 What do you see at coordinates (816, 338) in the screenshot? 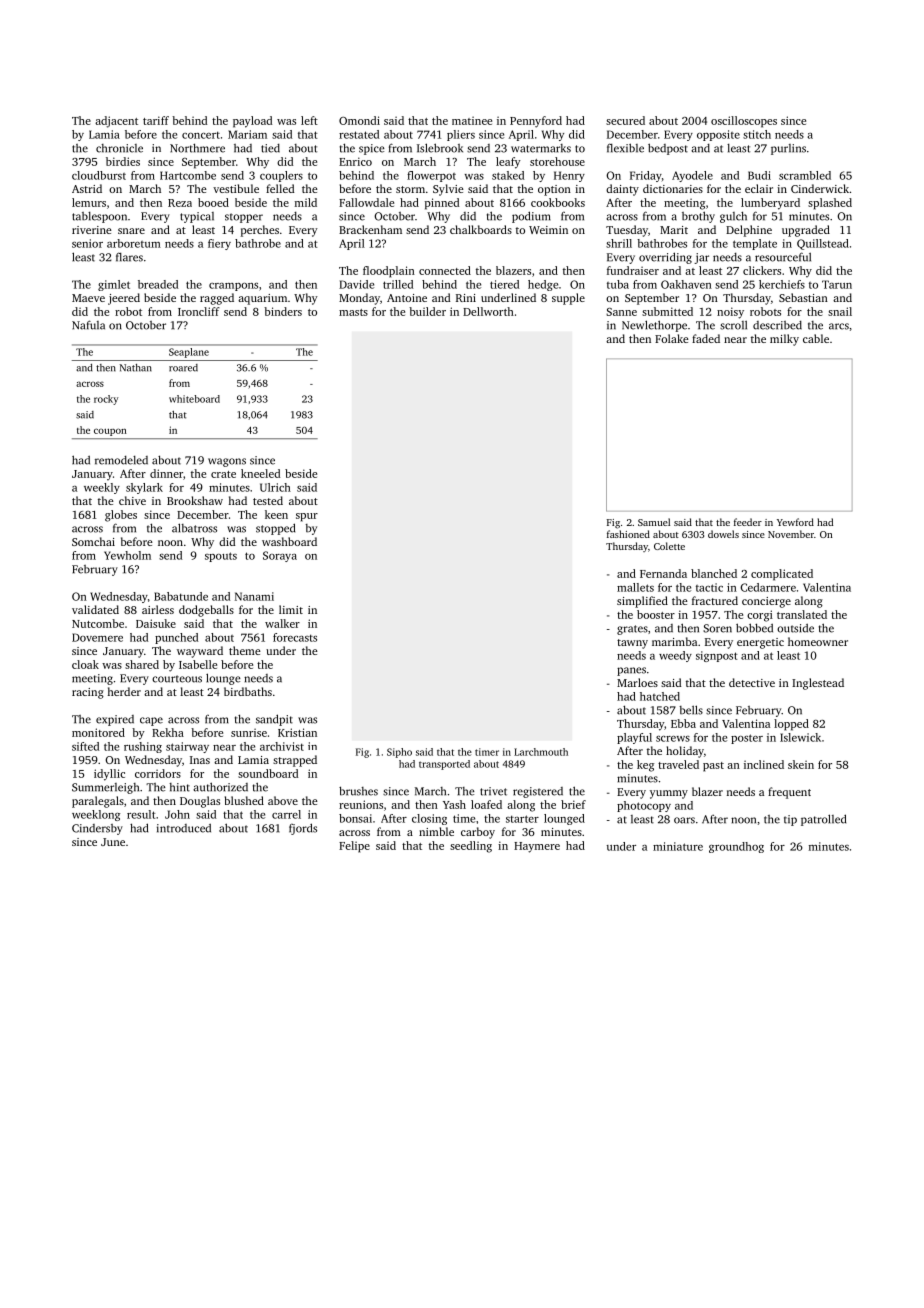
I see `cable` at bounding box center [816, 338].
